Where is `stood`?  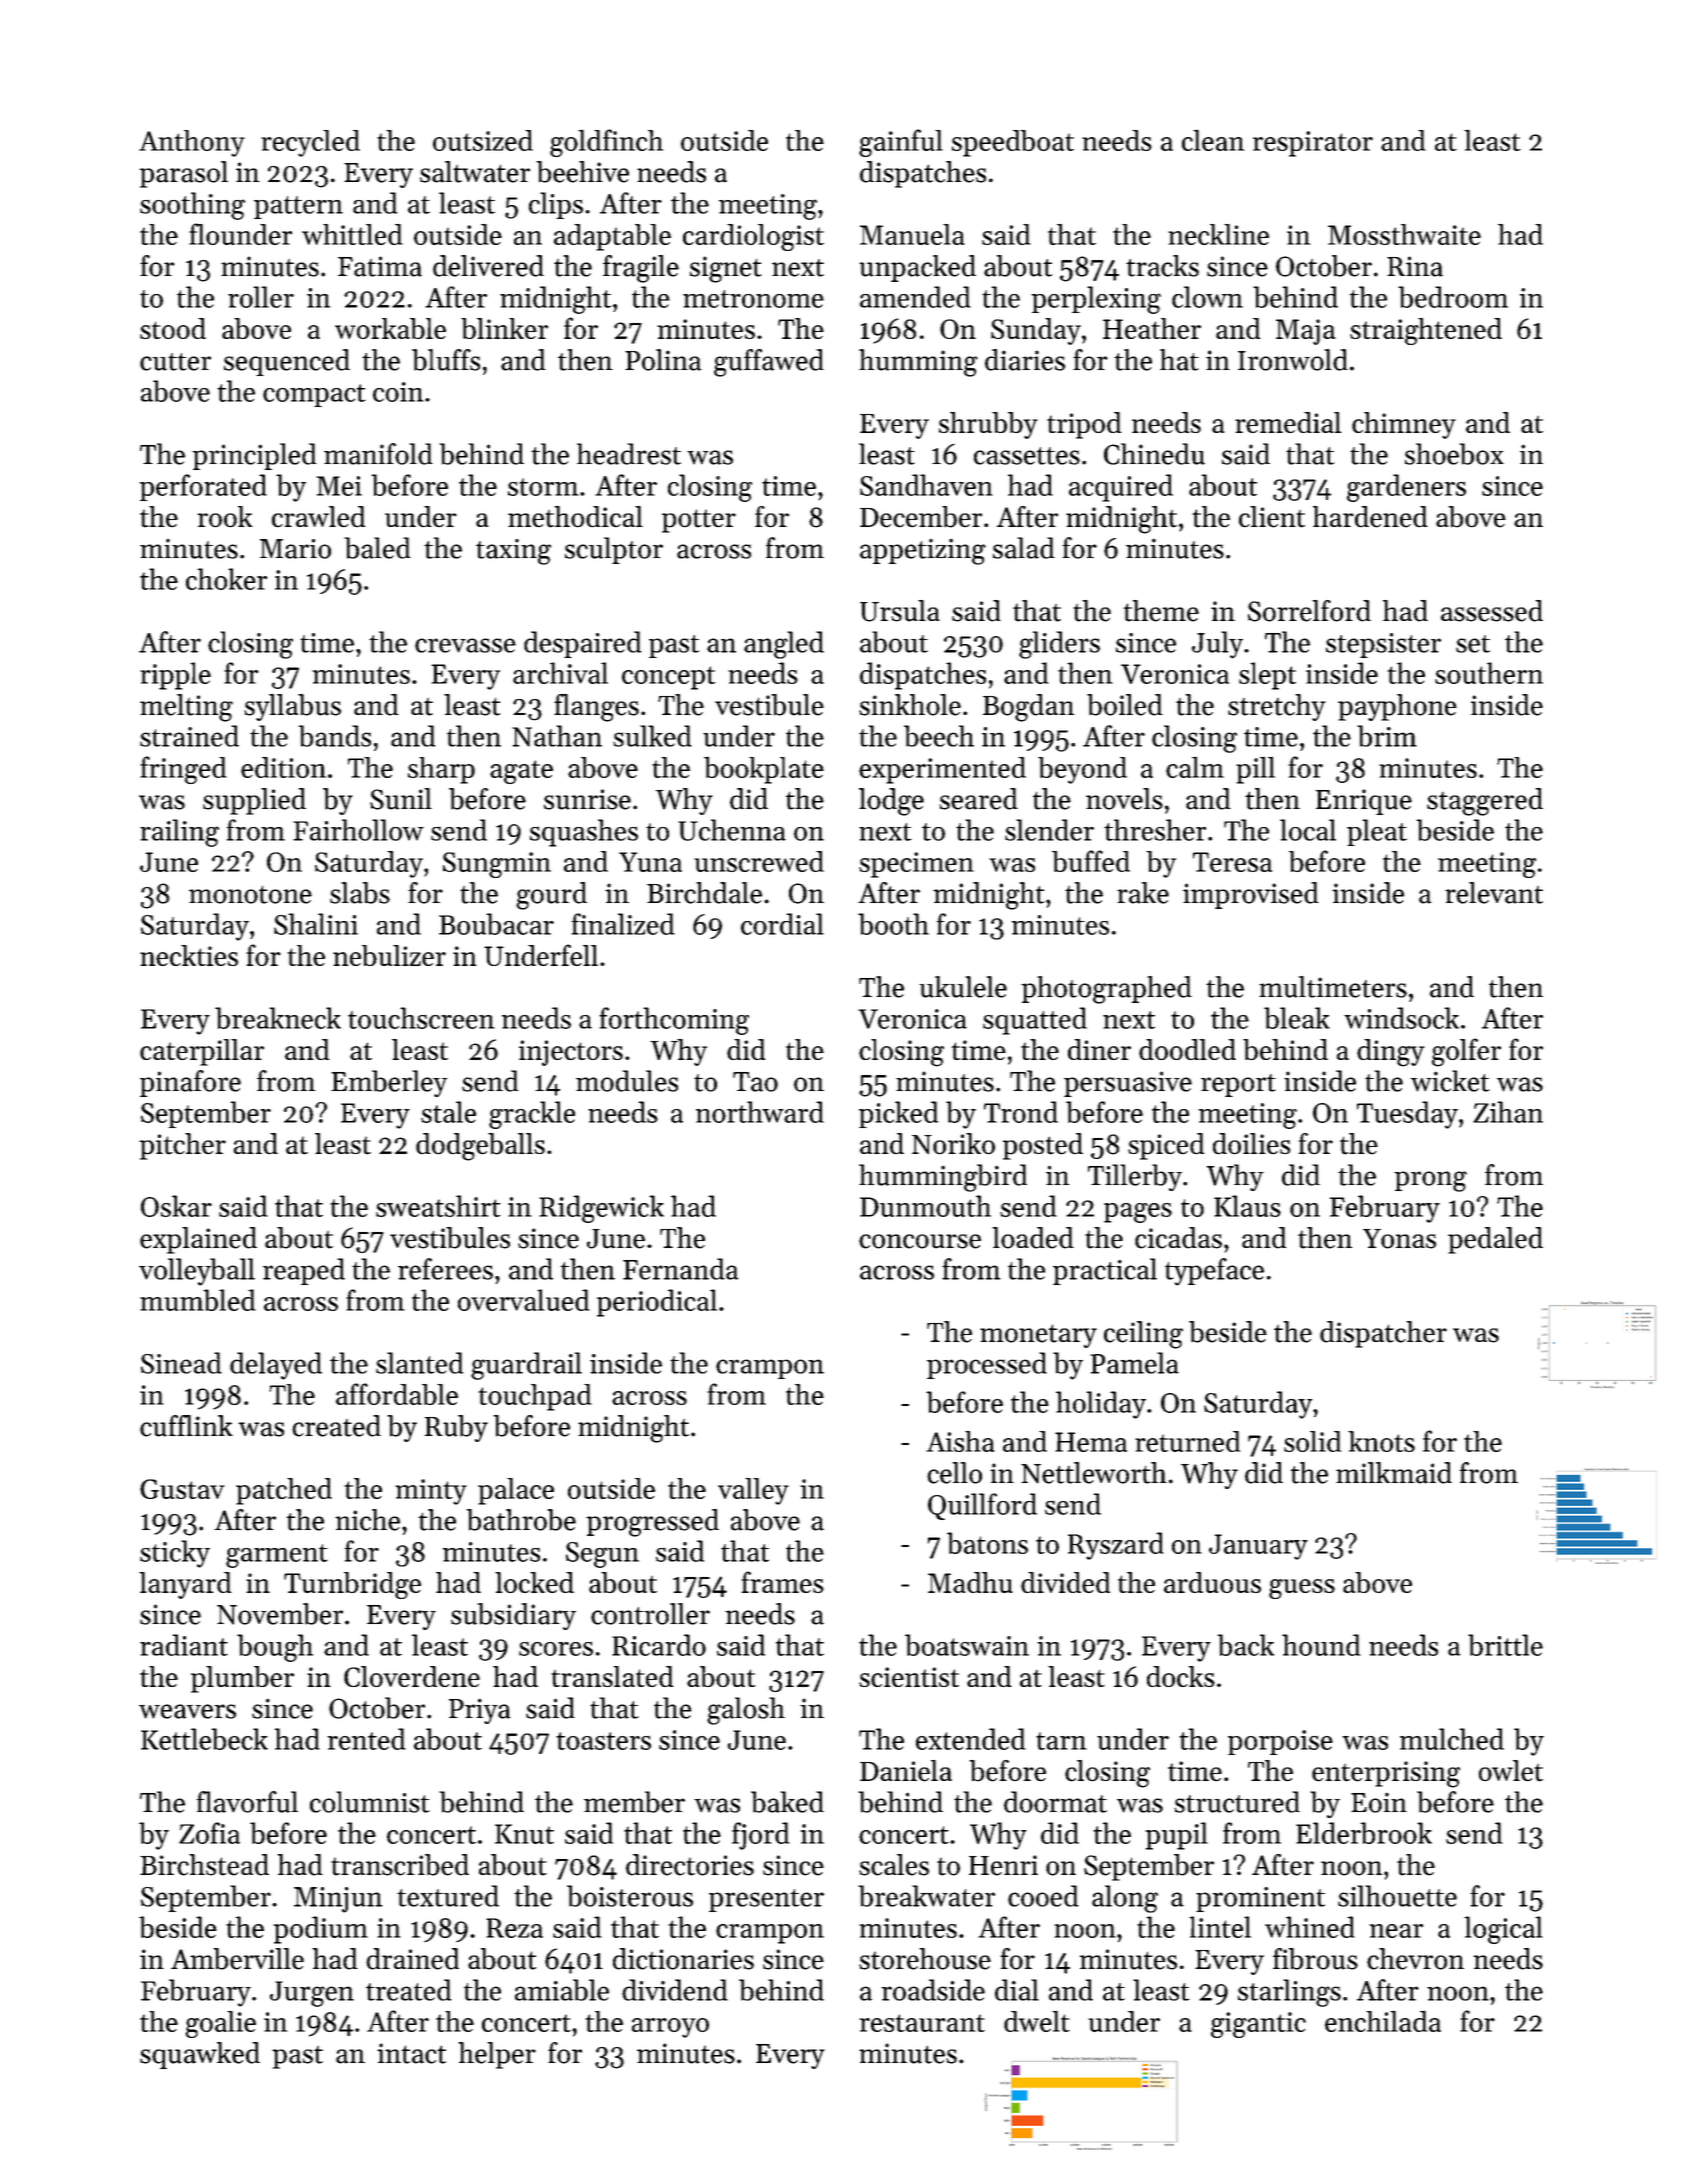
stood is located at coordinates (173, 328).
